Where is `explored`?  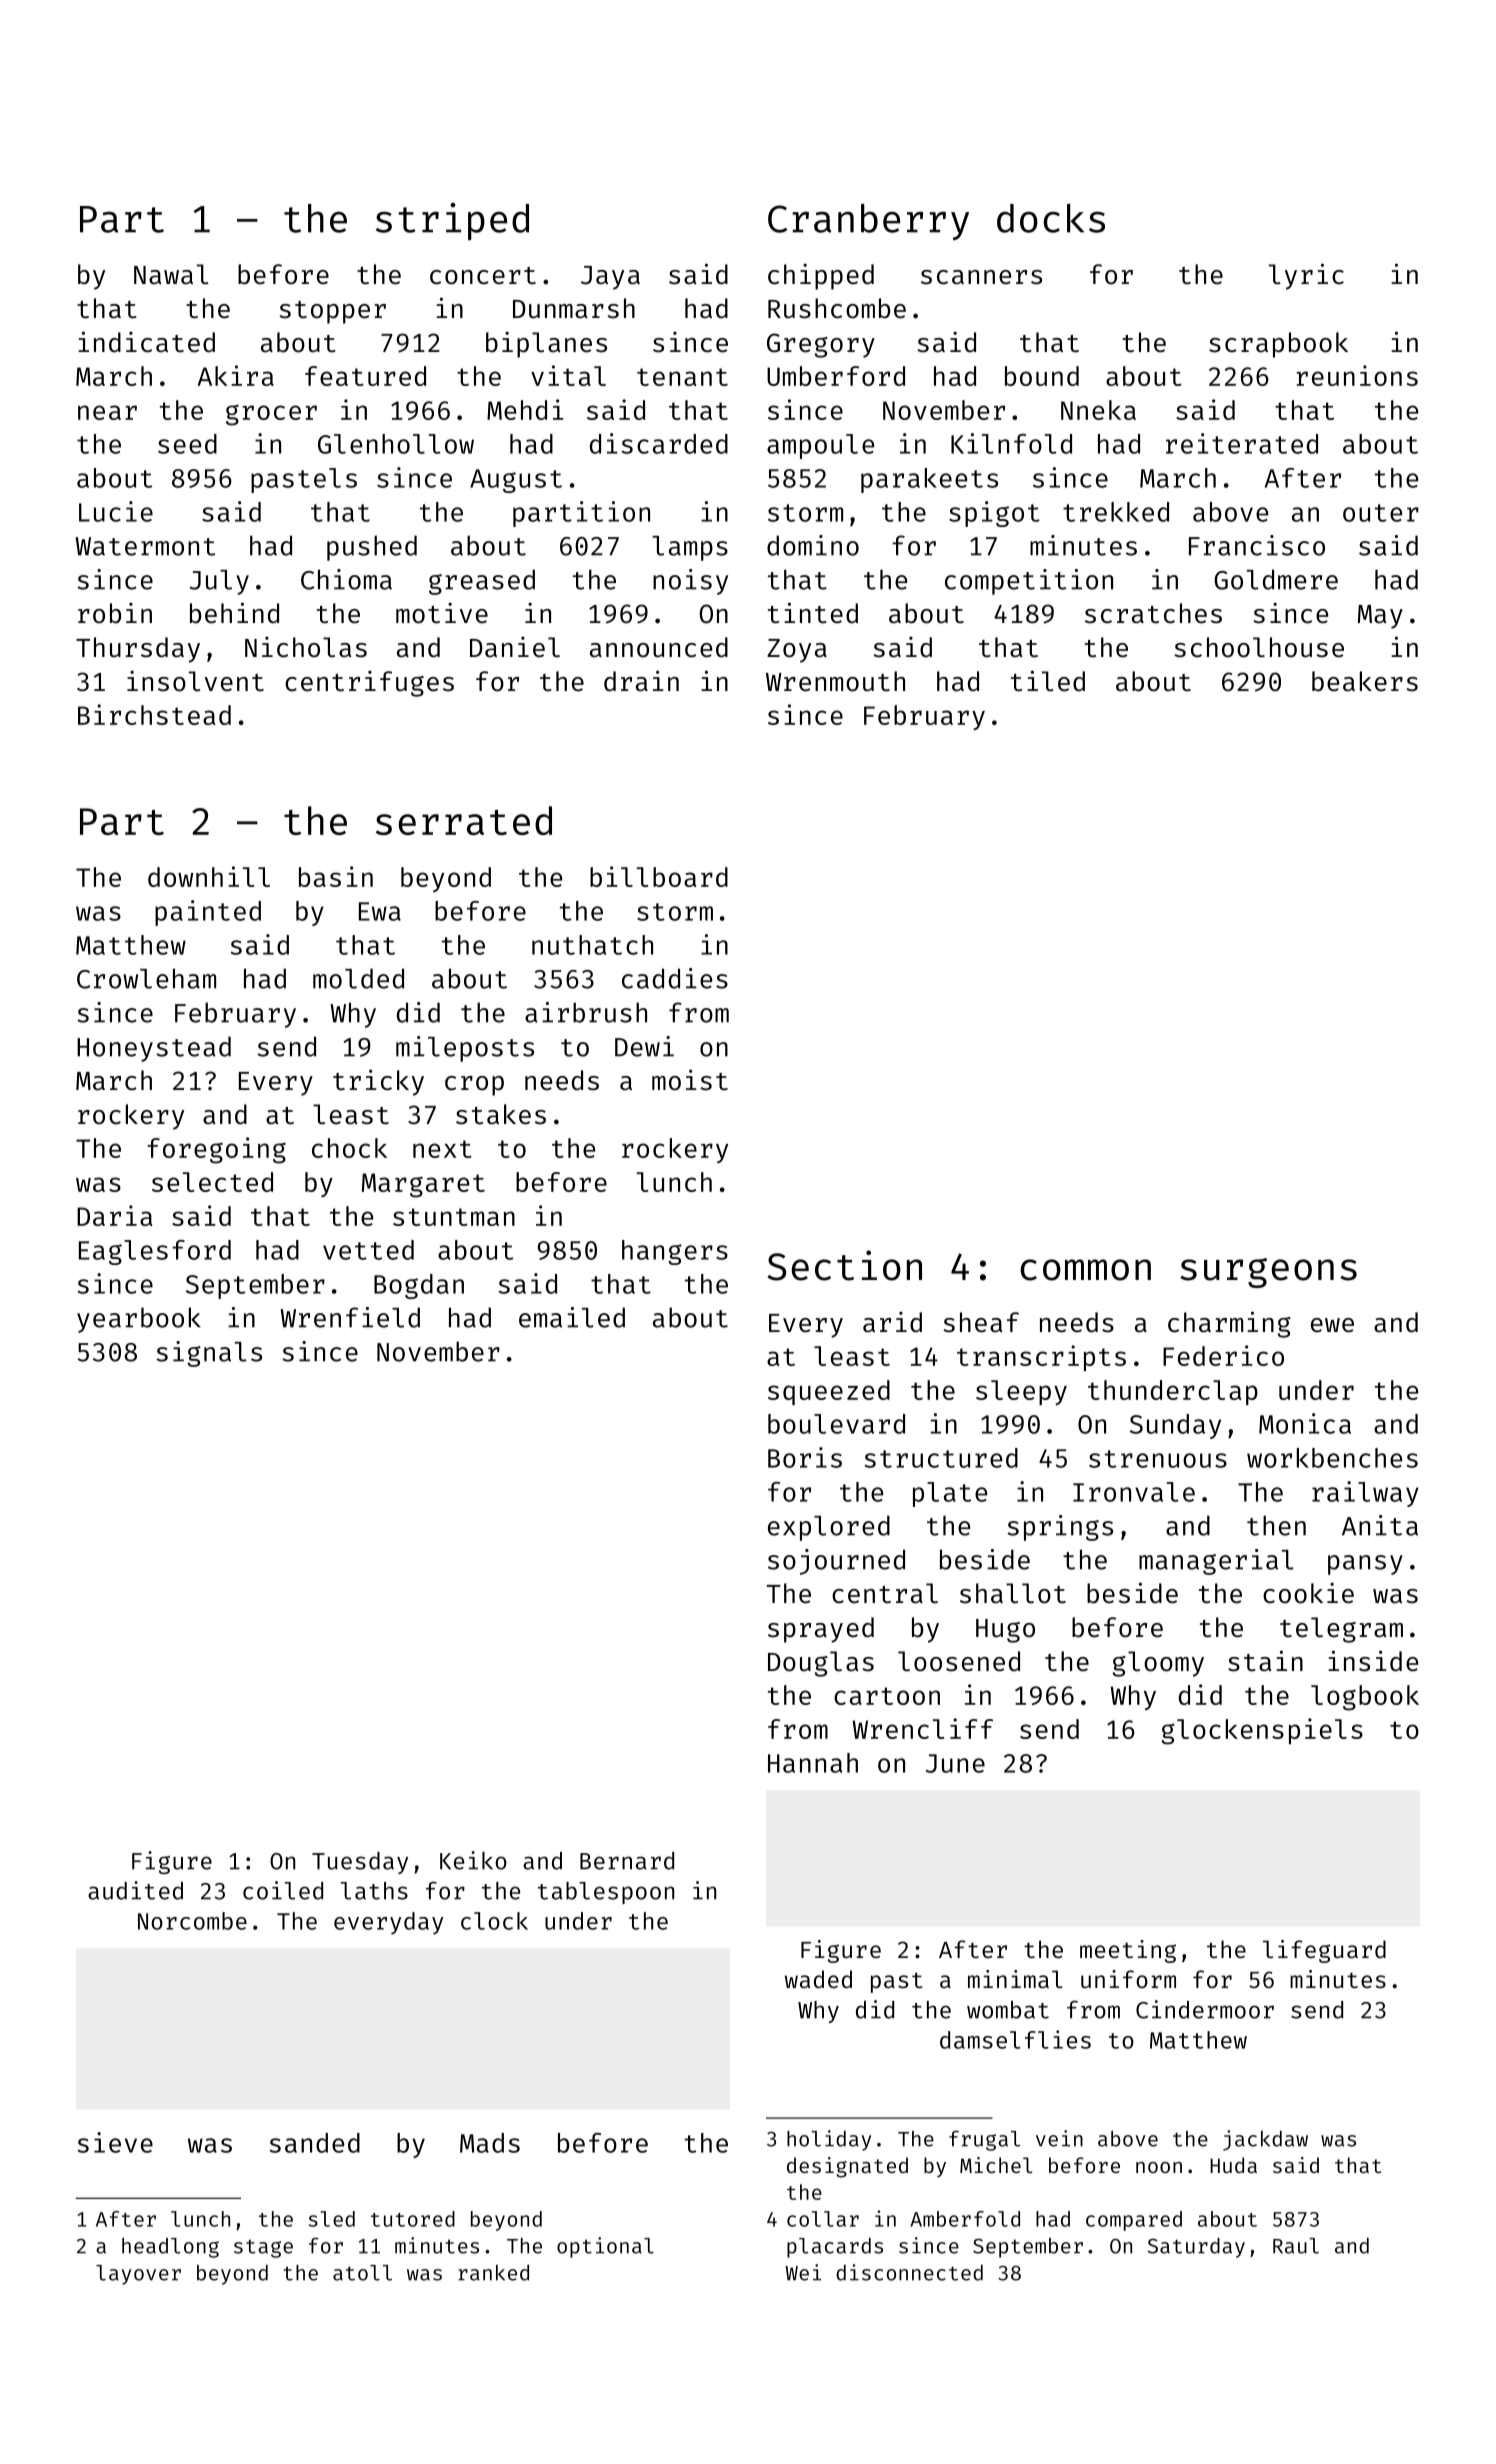 explored is located at coordinates (829, 1528).
